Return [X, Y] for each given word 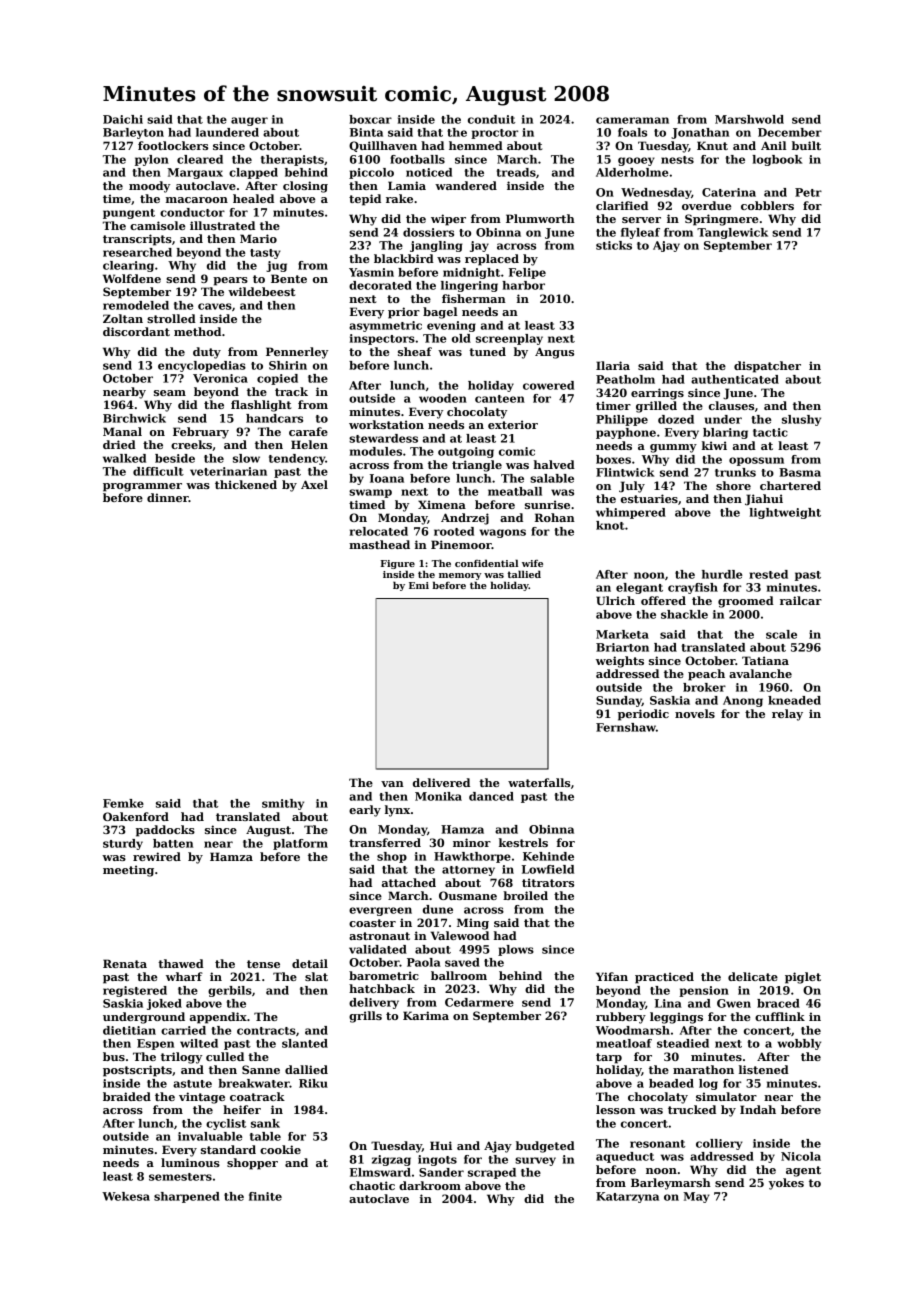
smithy [283, 804]
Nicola [801, 1156]
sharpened [187, 1197]
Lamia [407, 185]
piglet [803, 978]
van [392, 784]
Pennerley [297, 353]
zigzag [391, 1160]
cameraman [632, 120]
